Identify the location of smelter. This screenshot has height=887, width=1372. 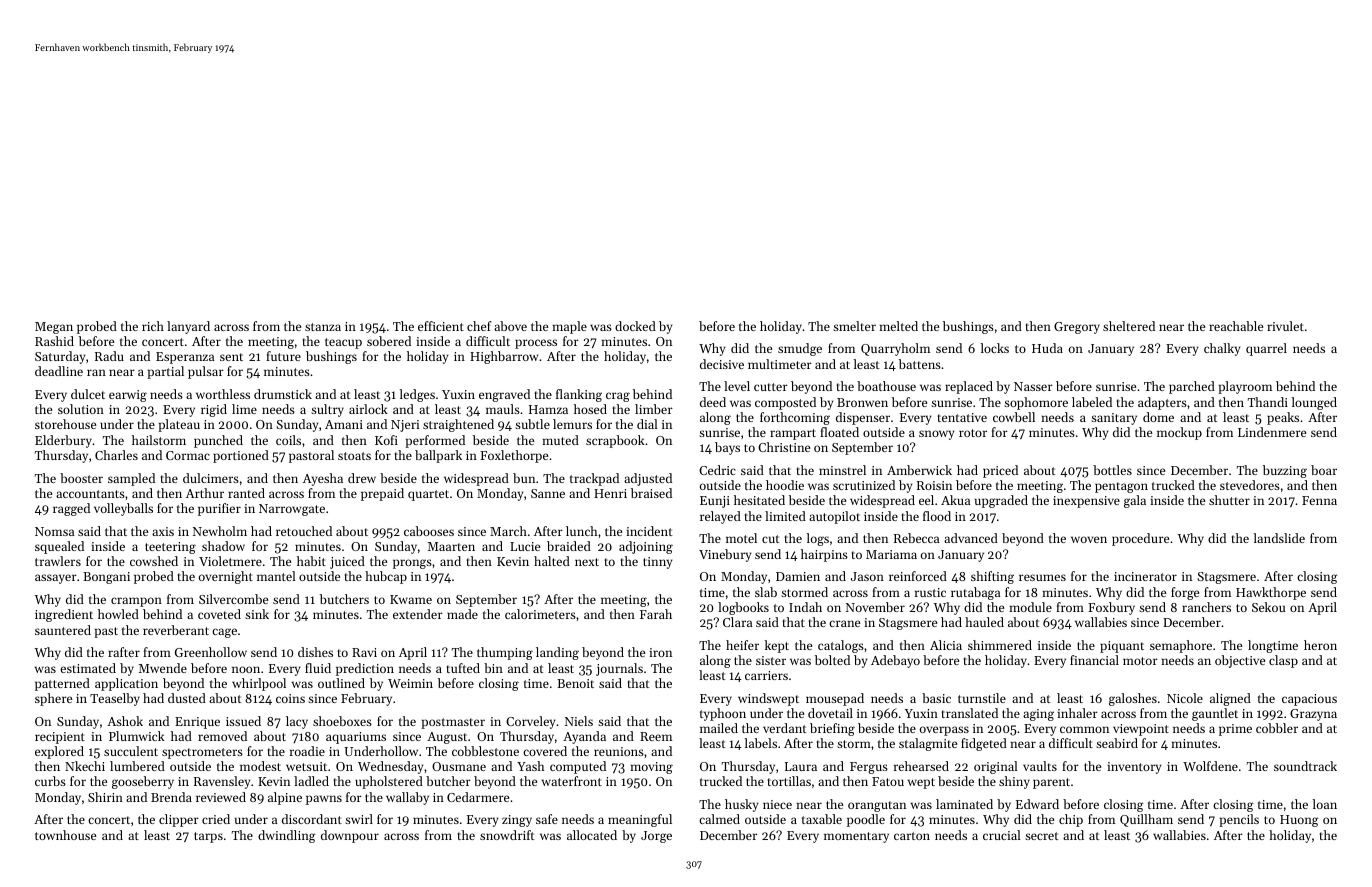
(854, 326).
